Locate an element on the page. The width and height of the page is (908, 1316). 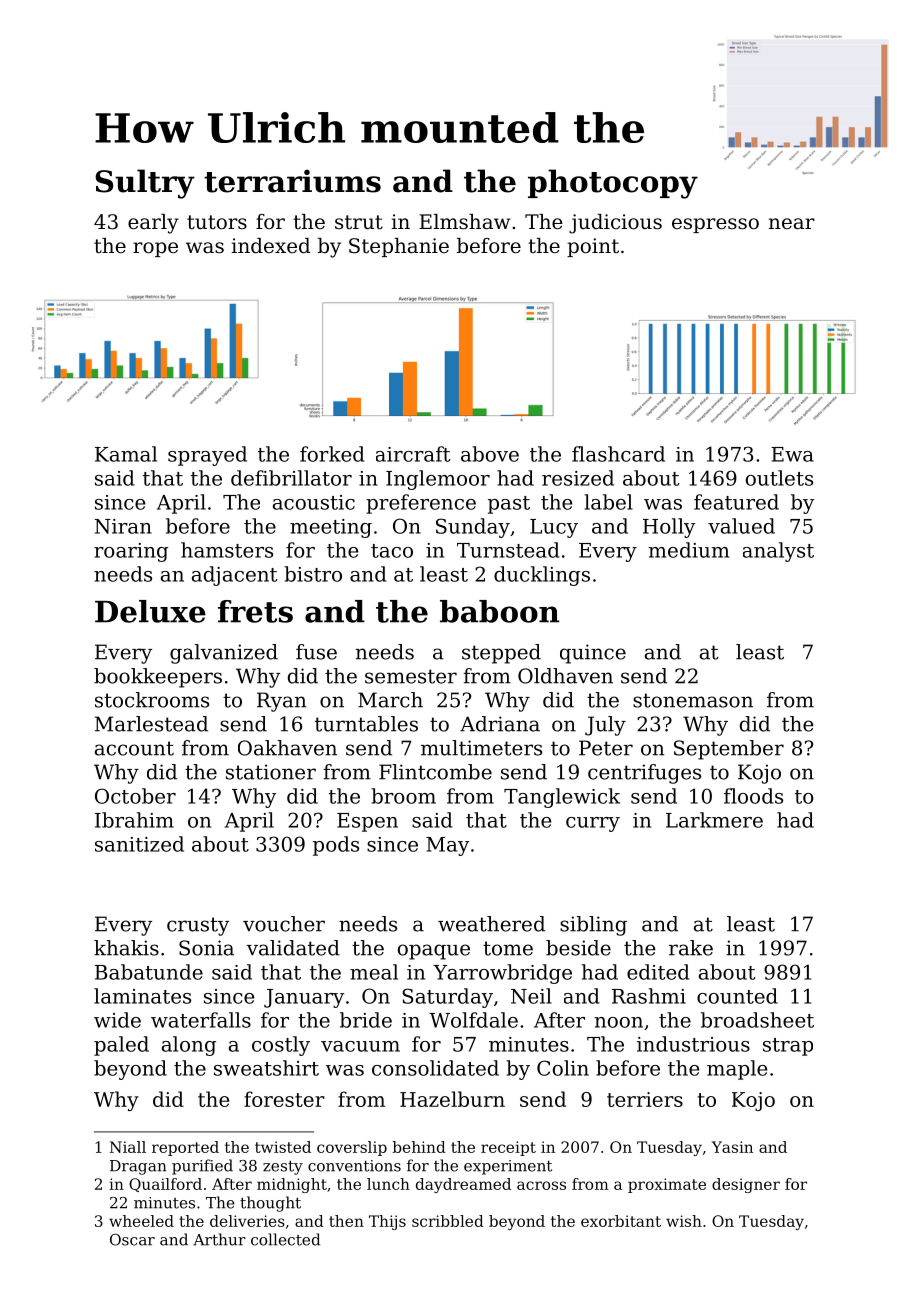
photocopy is located at coordinates (613, 184).
